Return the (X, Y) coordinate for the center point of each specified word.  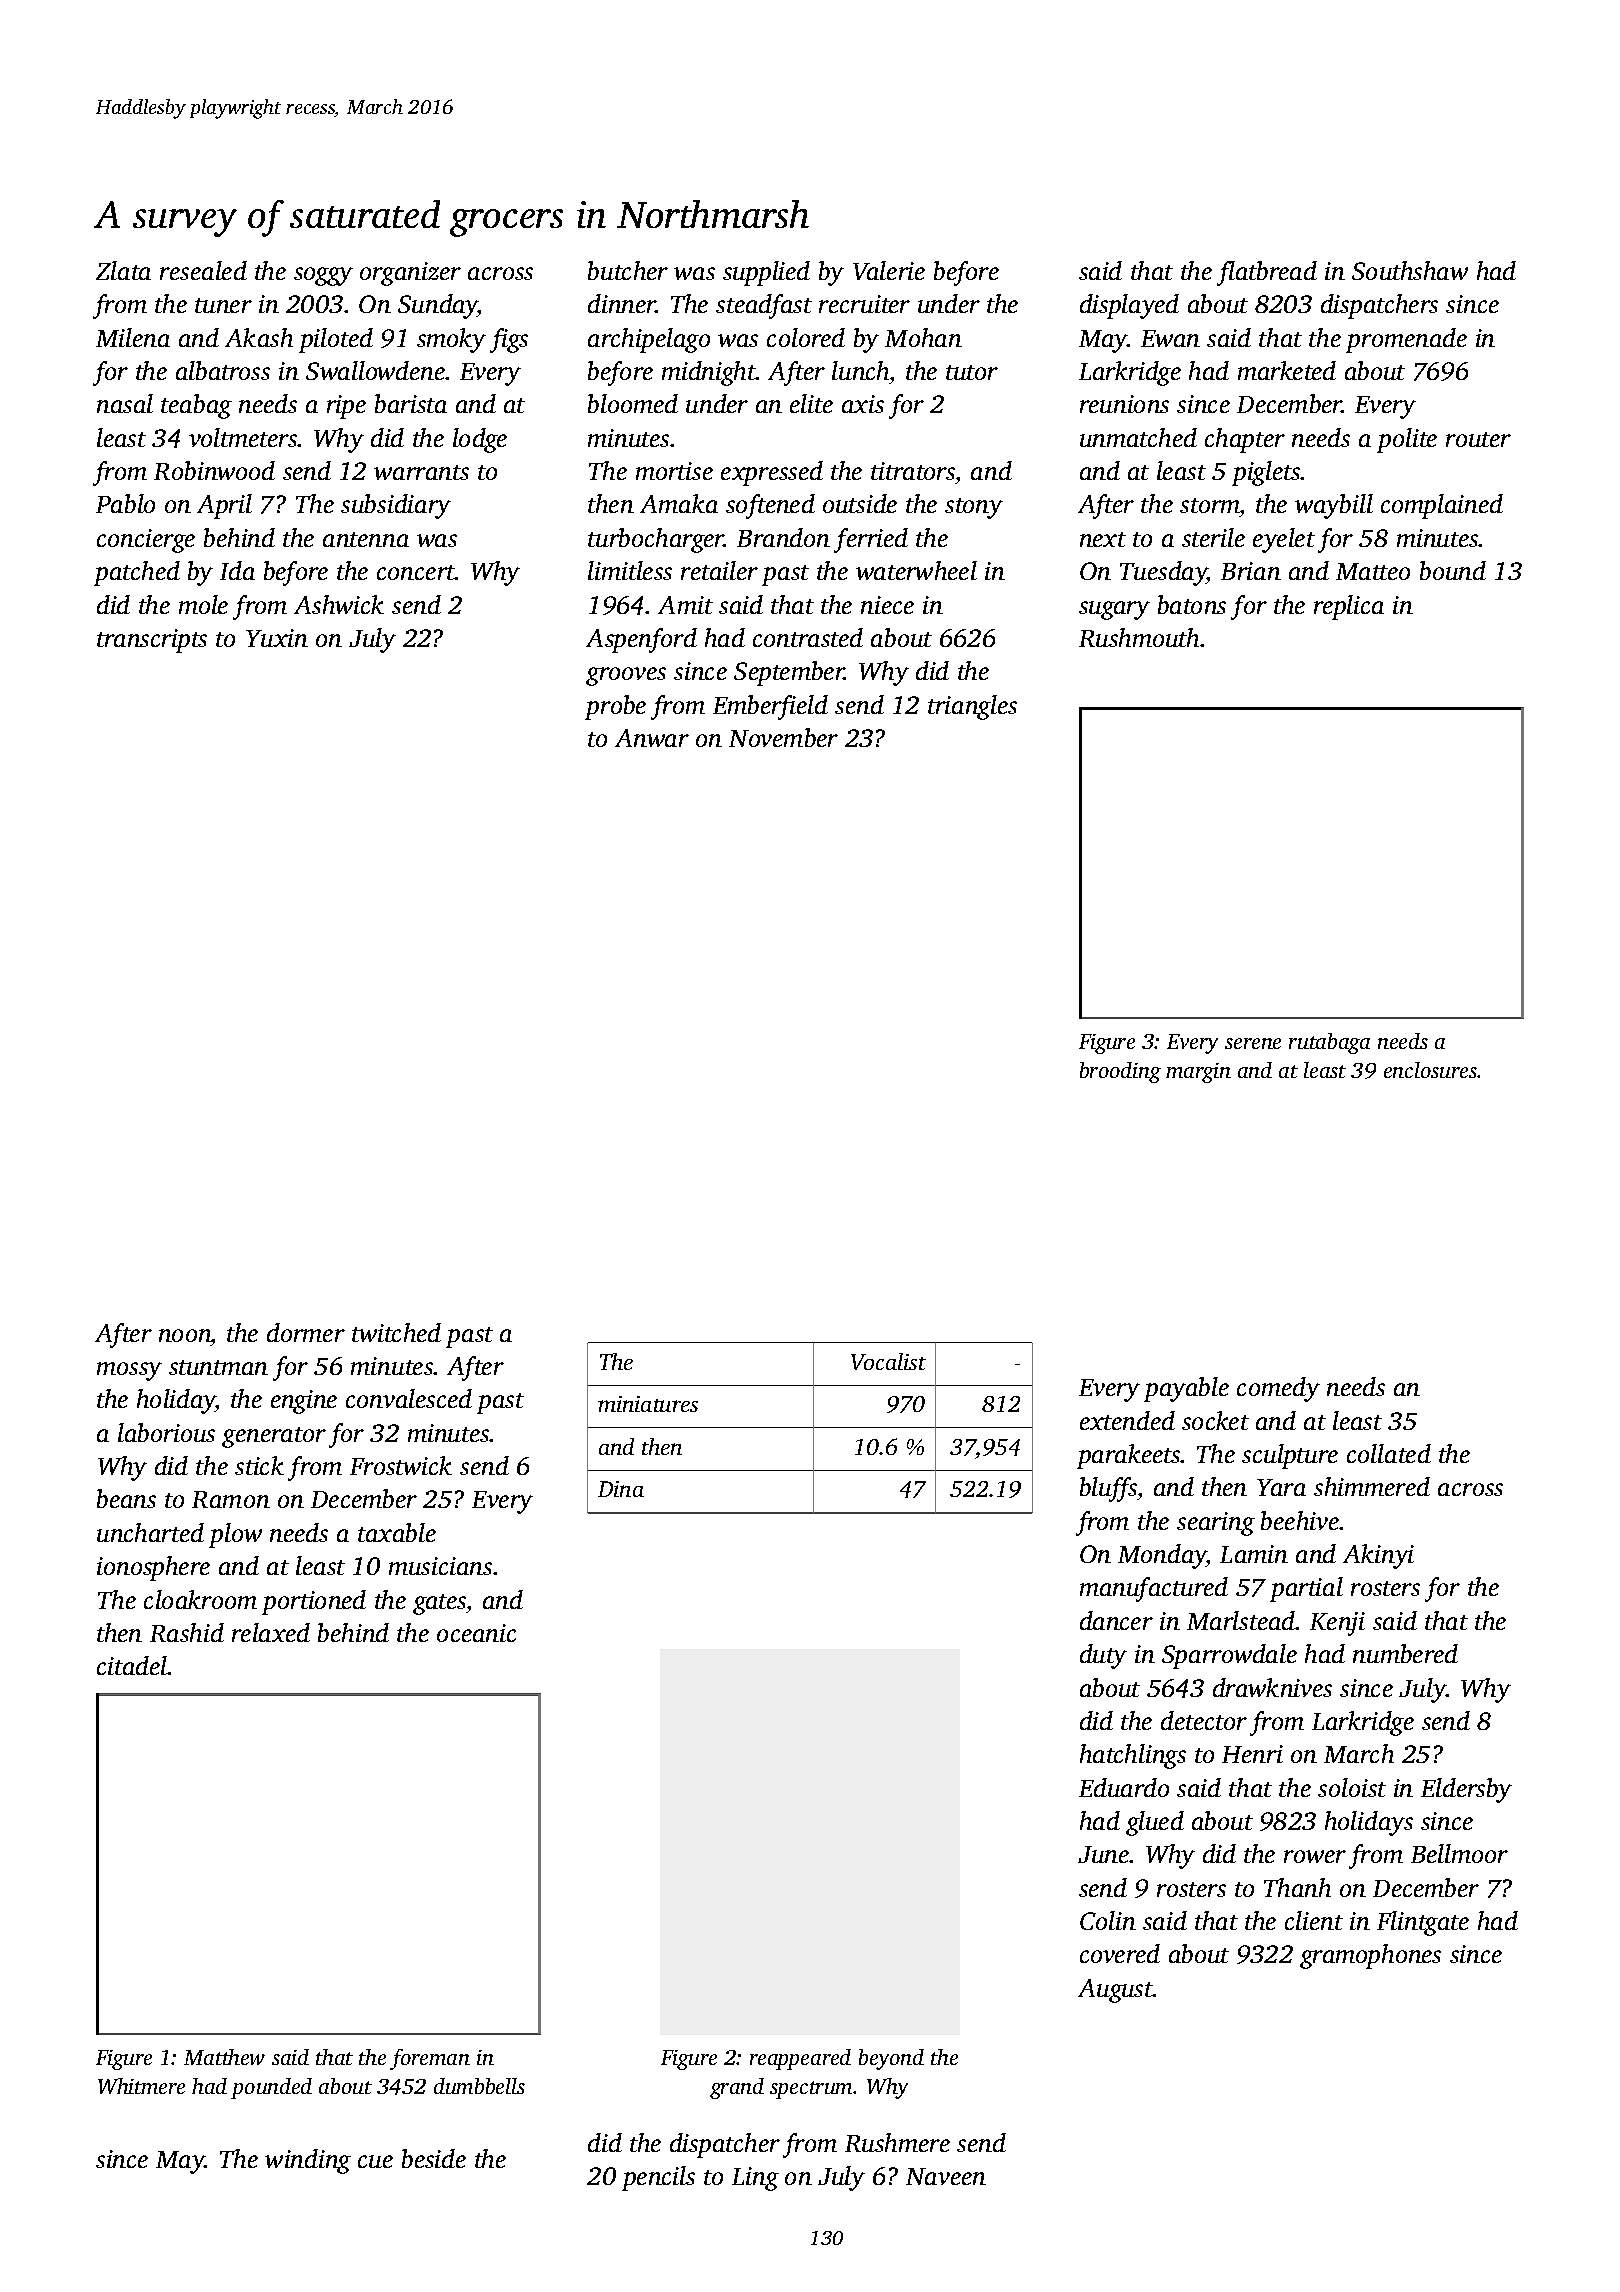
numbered (1405, 1653)
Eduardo (1124, 1787)
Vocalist (888, 1361)
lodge (480, 440)
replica (1349, 607)
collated (1389, 1453)
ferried (871, 540)
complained (1442, 506)
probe (615, 707)
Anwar (652, 738)
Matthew (224, 2057)
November (783, 737)
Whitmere (141, 2086)
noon (185, 1335)
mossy (129, 1371)
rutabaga (1329, 1043)
